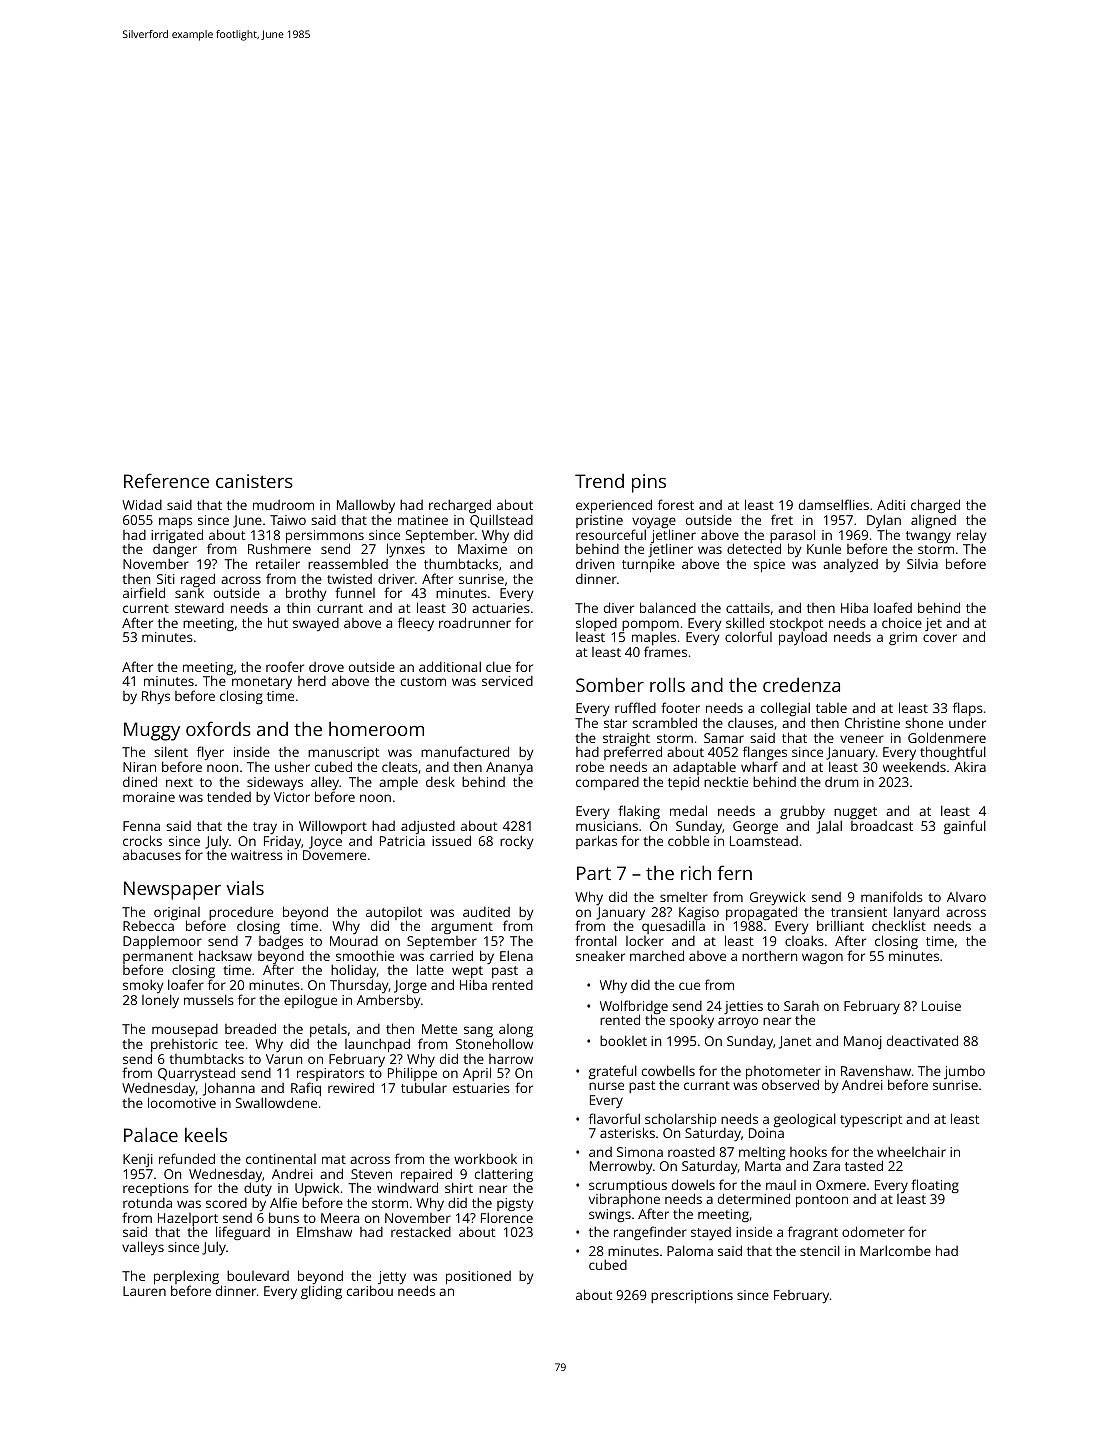 The width and height of the screenshot is (1109, 1436). What do you see at coordinates (649, 483) in the screenshot?
I see `pins` at bounding box center [649, 483].
